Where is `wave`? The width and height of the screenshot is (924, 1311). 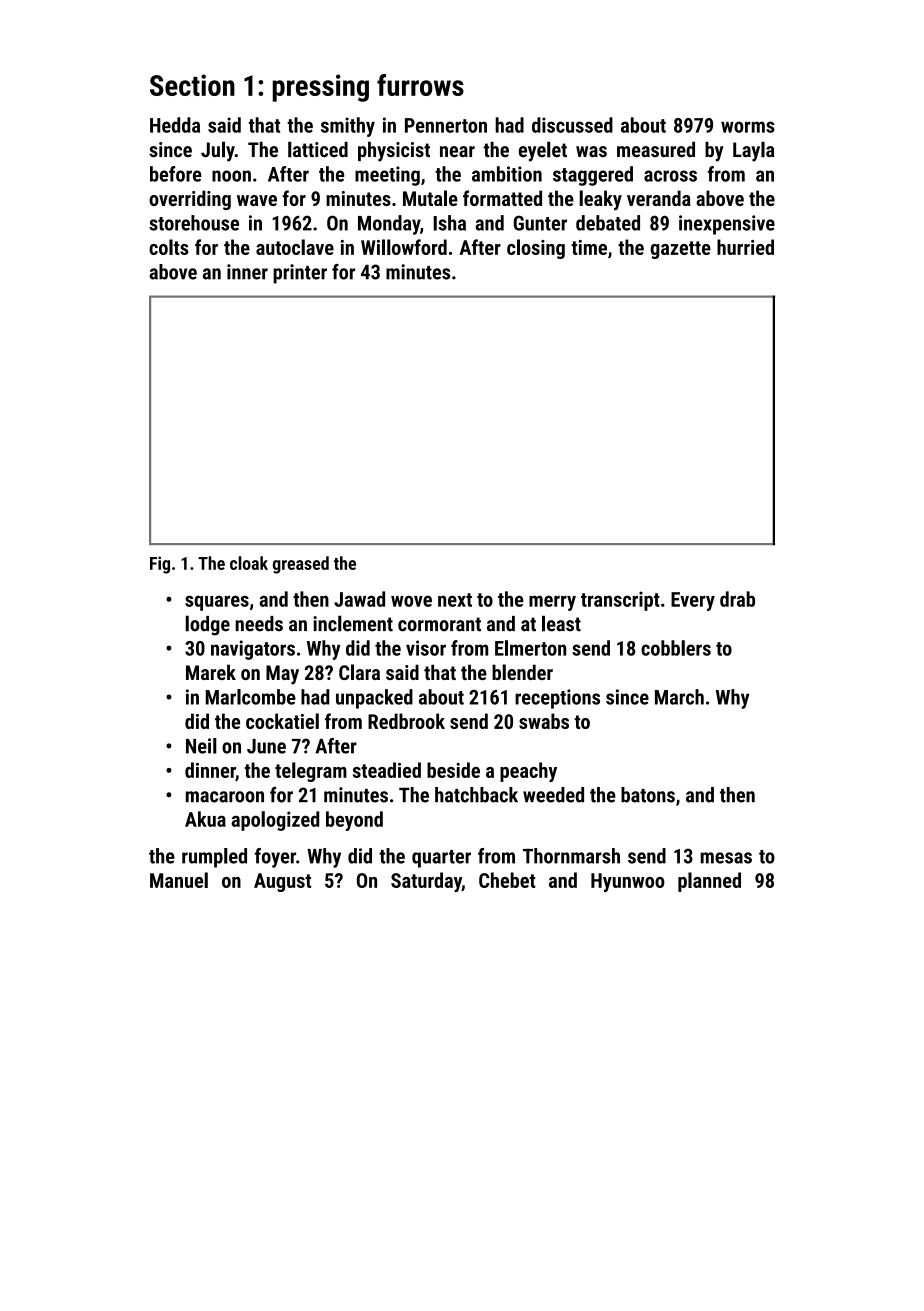 wave is located at coordinates (257, 200).
